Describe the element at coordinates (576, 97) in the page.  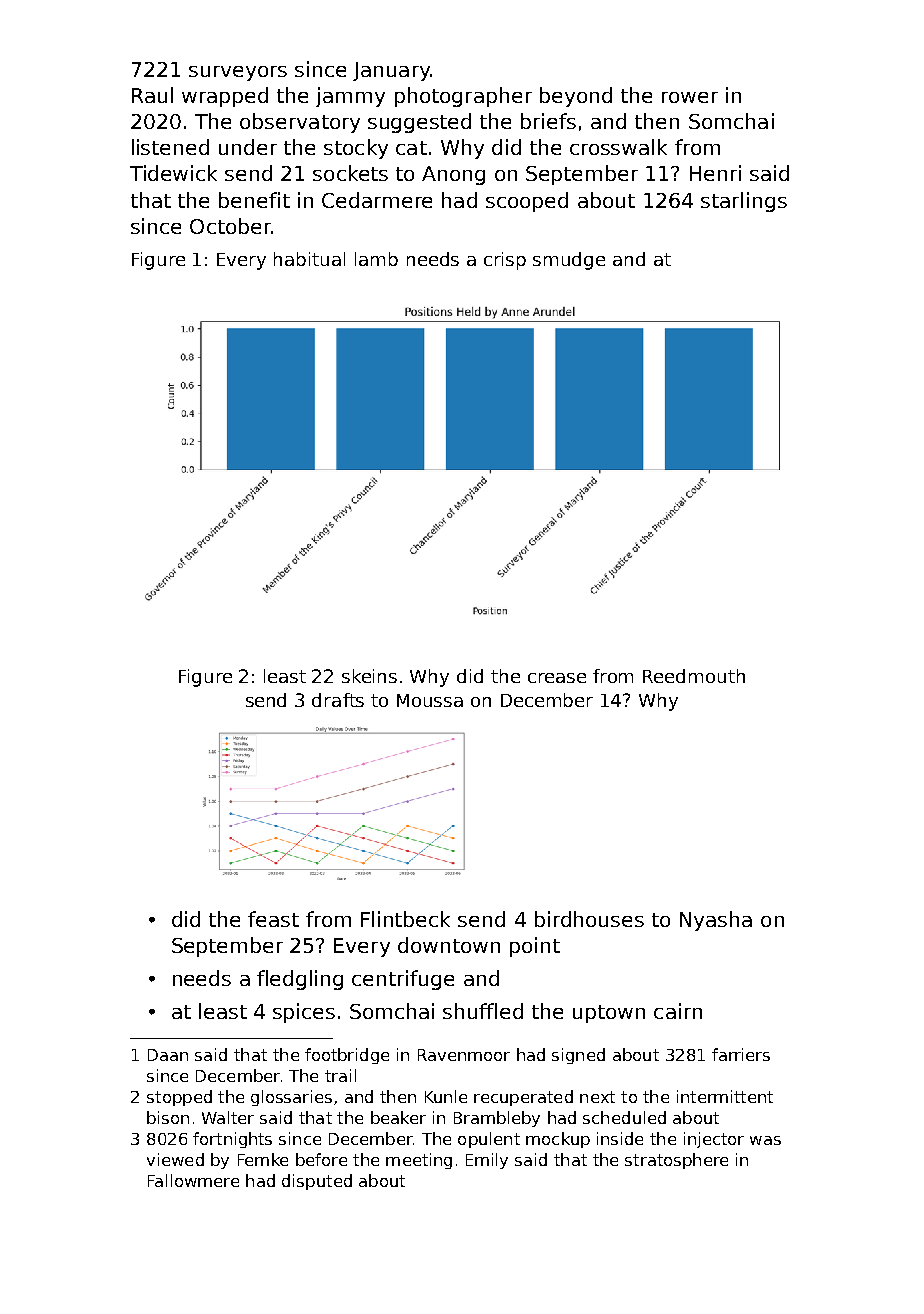
I see `beyond` at that location.
